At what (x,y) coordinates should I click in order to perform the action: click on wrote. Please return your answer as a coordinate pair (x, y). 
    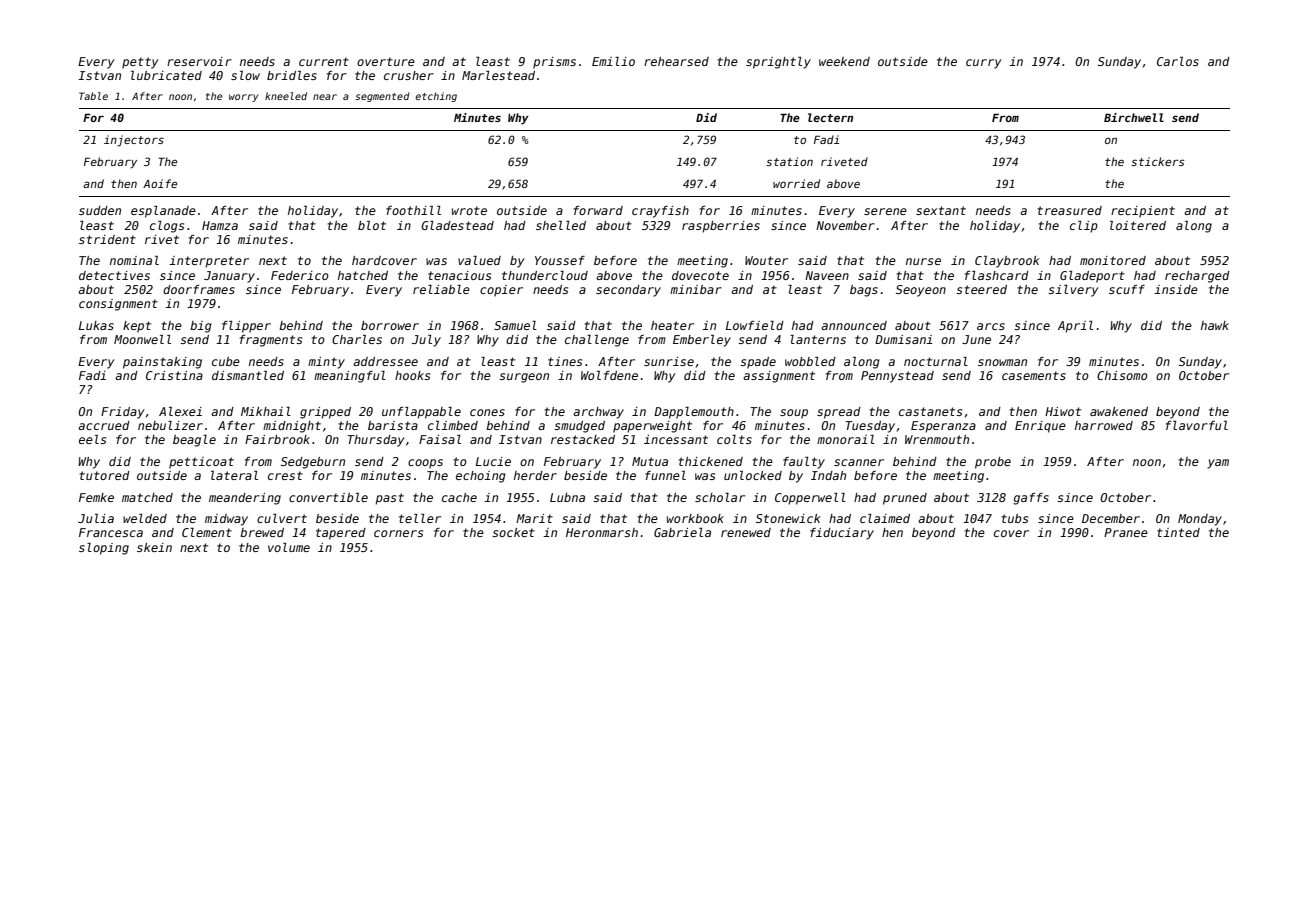
    Looking at the image, I should click on (469, 210).
